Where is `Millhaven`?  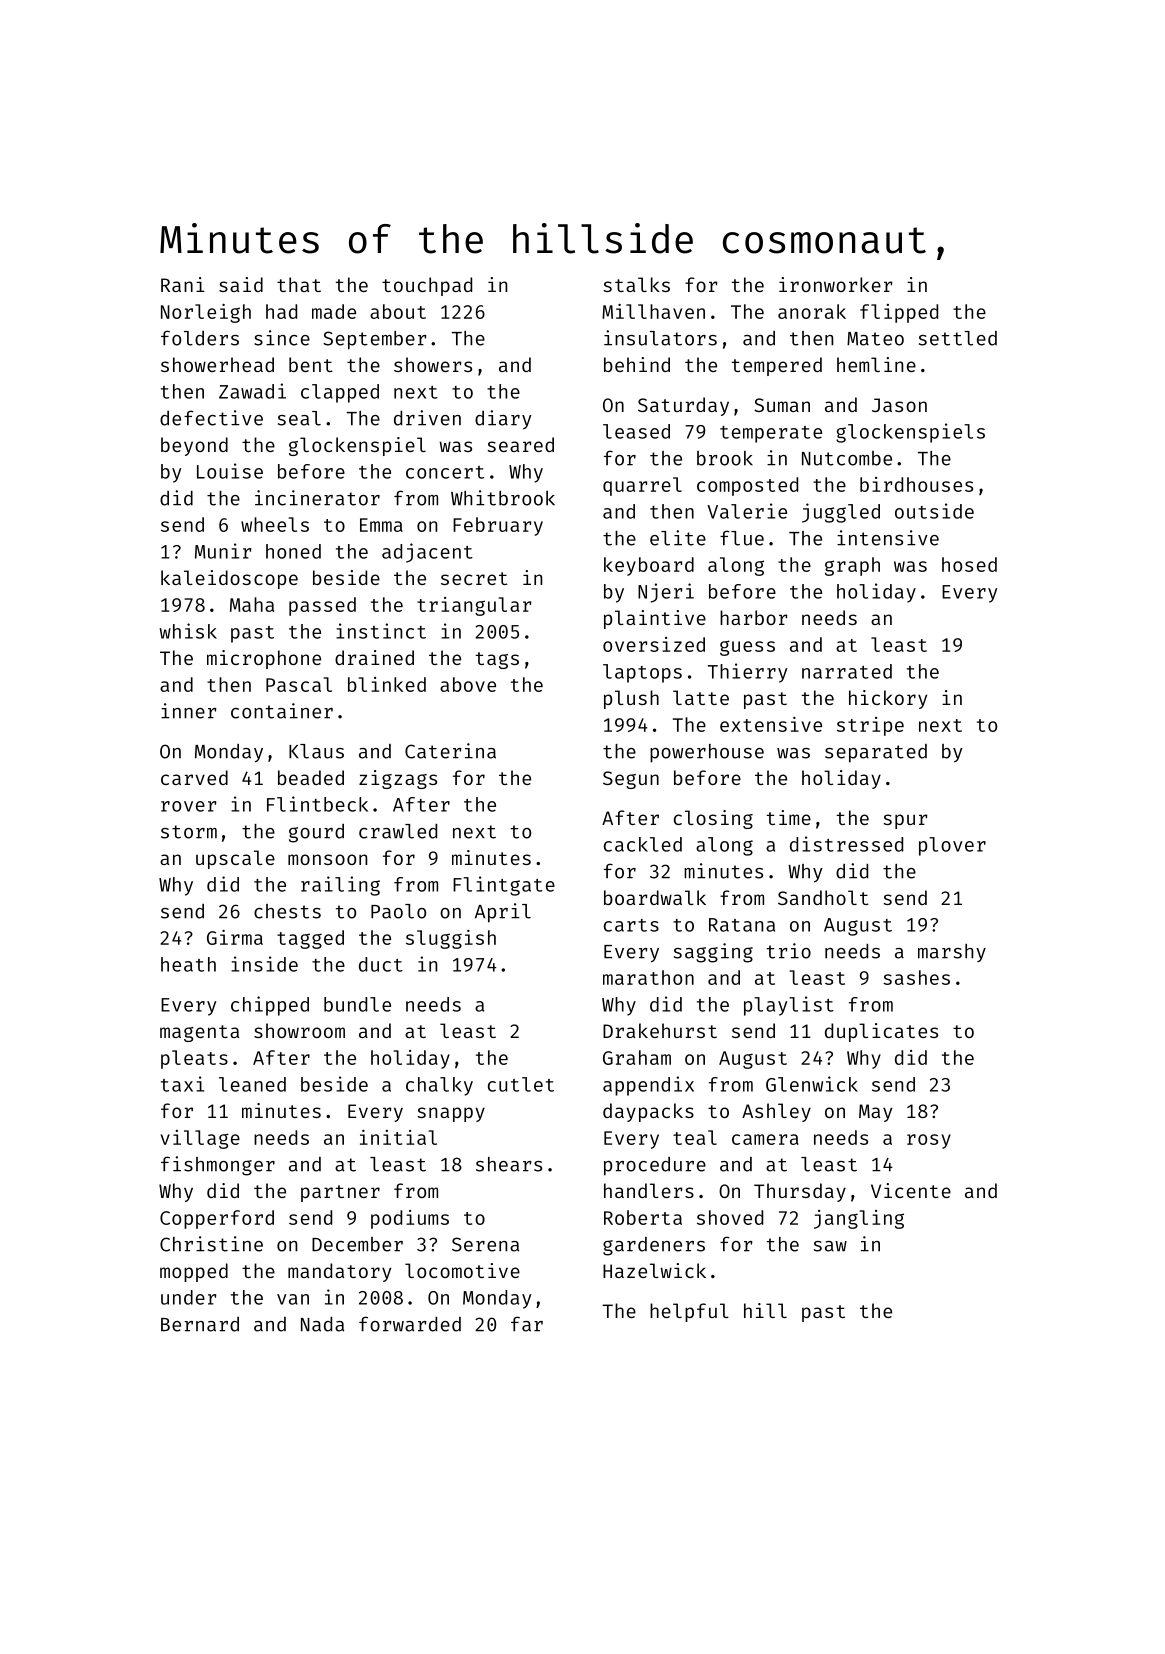
Millhaven is located at coordinates (653, 311).
